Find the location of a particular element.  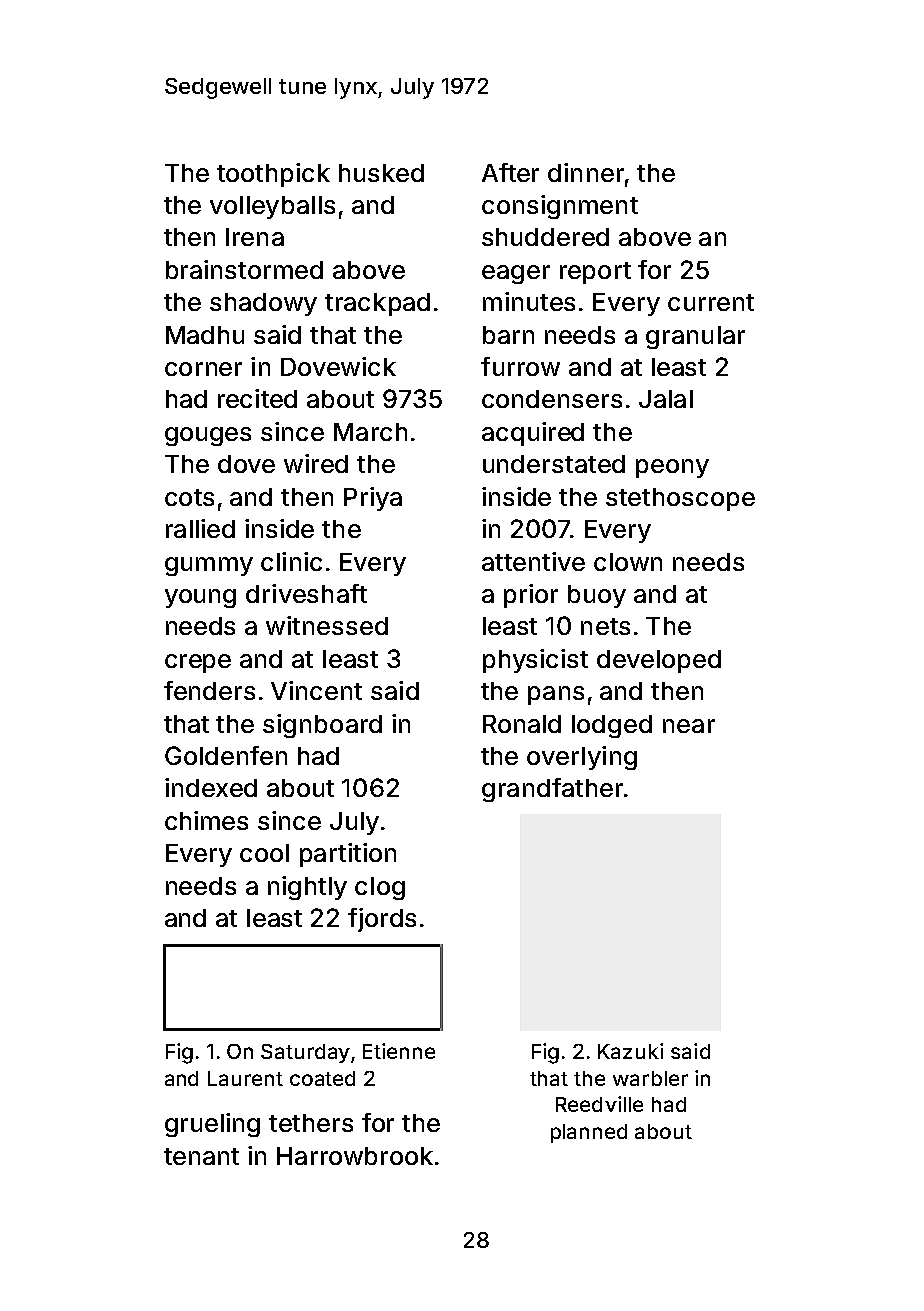

husked is located at coordinates (381, 173).
